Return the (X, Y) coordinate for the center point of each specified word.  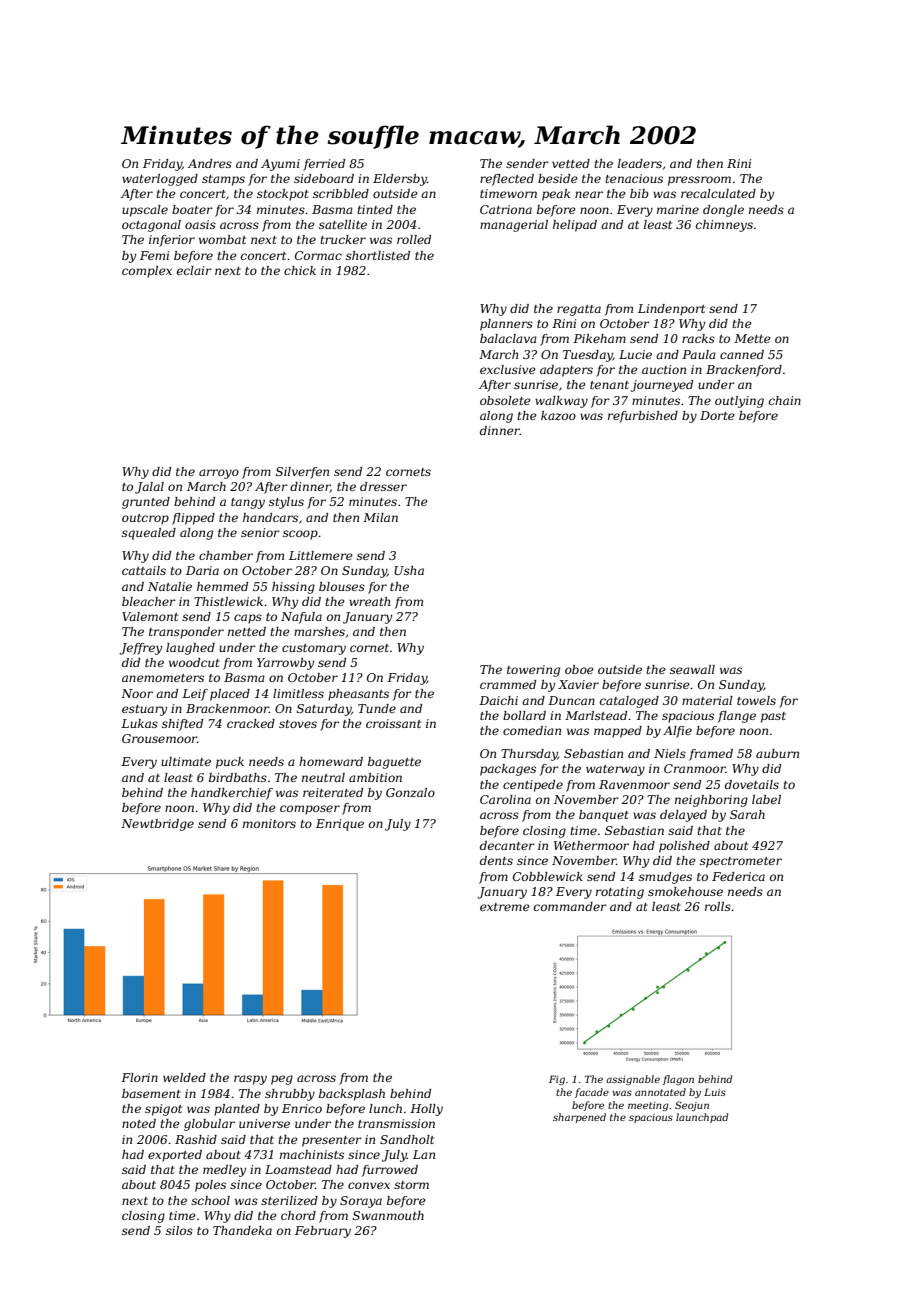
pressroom (699, 181)
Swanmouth (388, 1215)
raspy (250, 1080)
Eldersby (400, 180)
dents (496, 860)
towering (533, 671)
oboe (579, 669)
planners (506, 325)
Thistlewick (228, 601)
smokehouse (685, 891)
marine (678, 209)
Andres (210, 163)
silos (179, 1230)
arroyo (219, 474)
